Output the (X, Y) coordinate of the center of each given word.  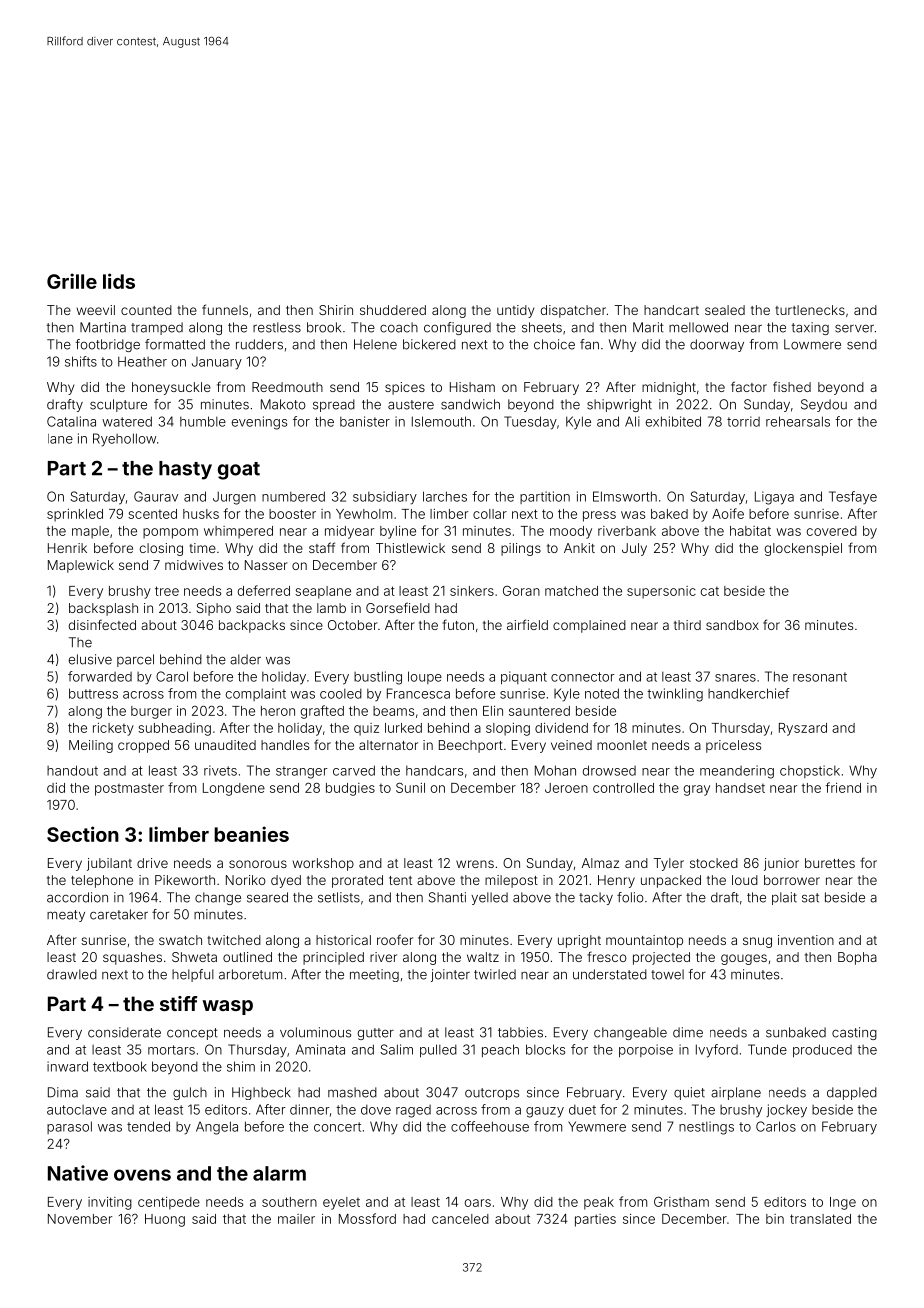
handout (72, 770)
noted (602, 693)
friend (843, 787)
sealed (725, 310)
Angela (217, 1128)
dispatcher (573, 311)
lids (119, 281)
